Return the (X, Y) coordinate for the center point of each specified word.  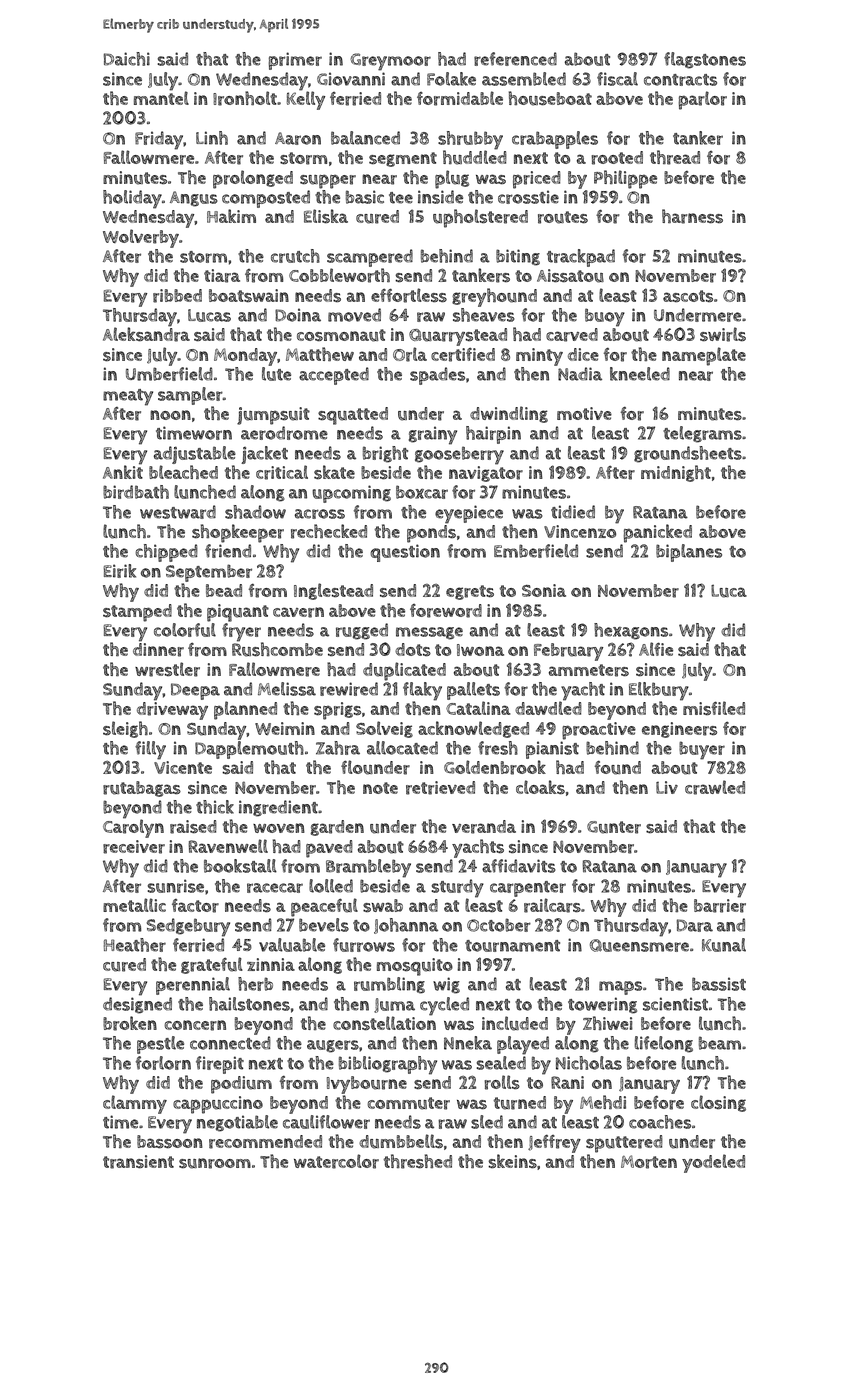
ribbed (177, 296)
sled (487, 1122)
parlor (703, 100)
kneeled (640, 374)
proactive (599, 731)
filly (150, 750)
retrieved (440, 788)
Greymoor (390, 62)
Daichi (127, 59)
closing (718, 1103)
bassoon (170, 1142)
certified (463, 355)
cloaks (540, 787)
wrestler (167, 669)
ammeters (589, 670)
